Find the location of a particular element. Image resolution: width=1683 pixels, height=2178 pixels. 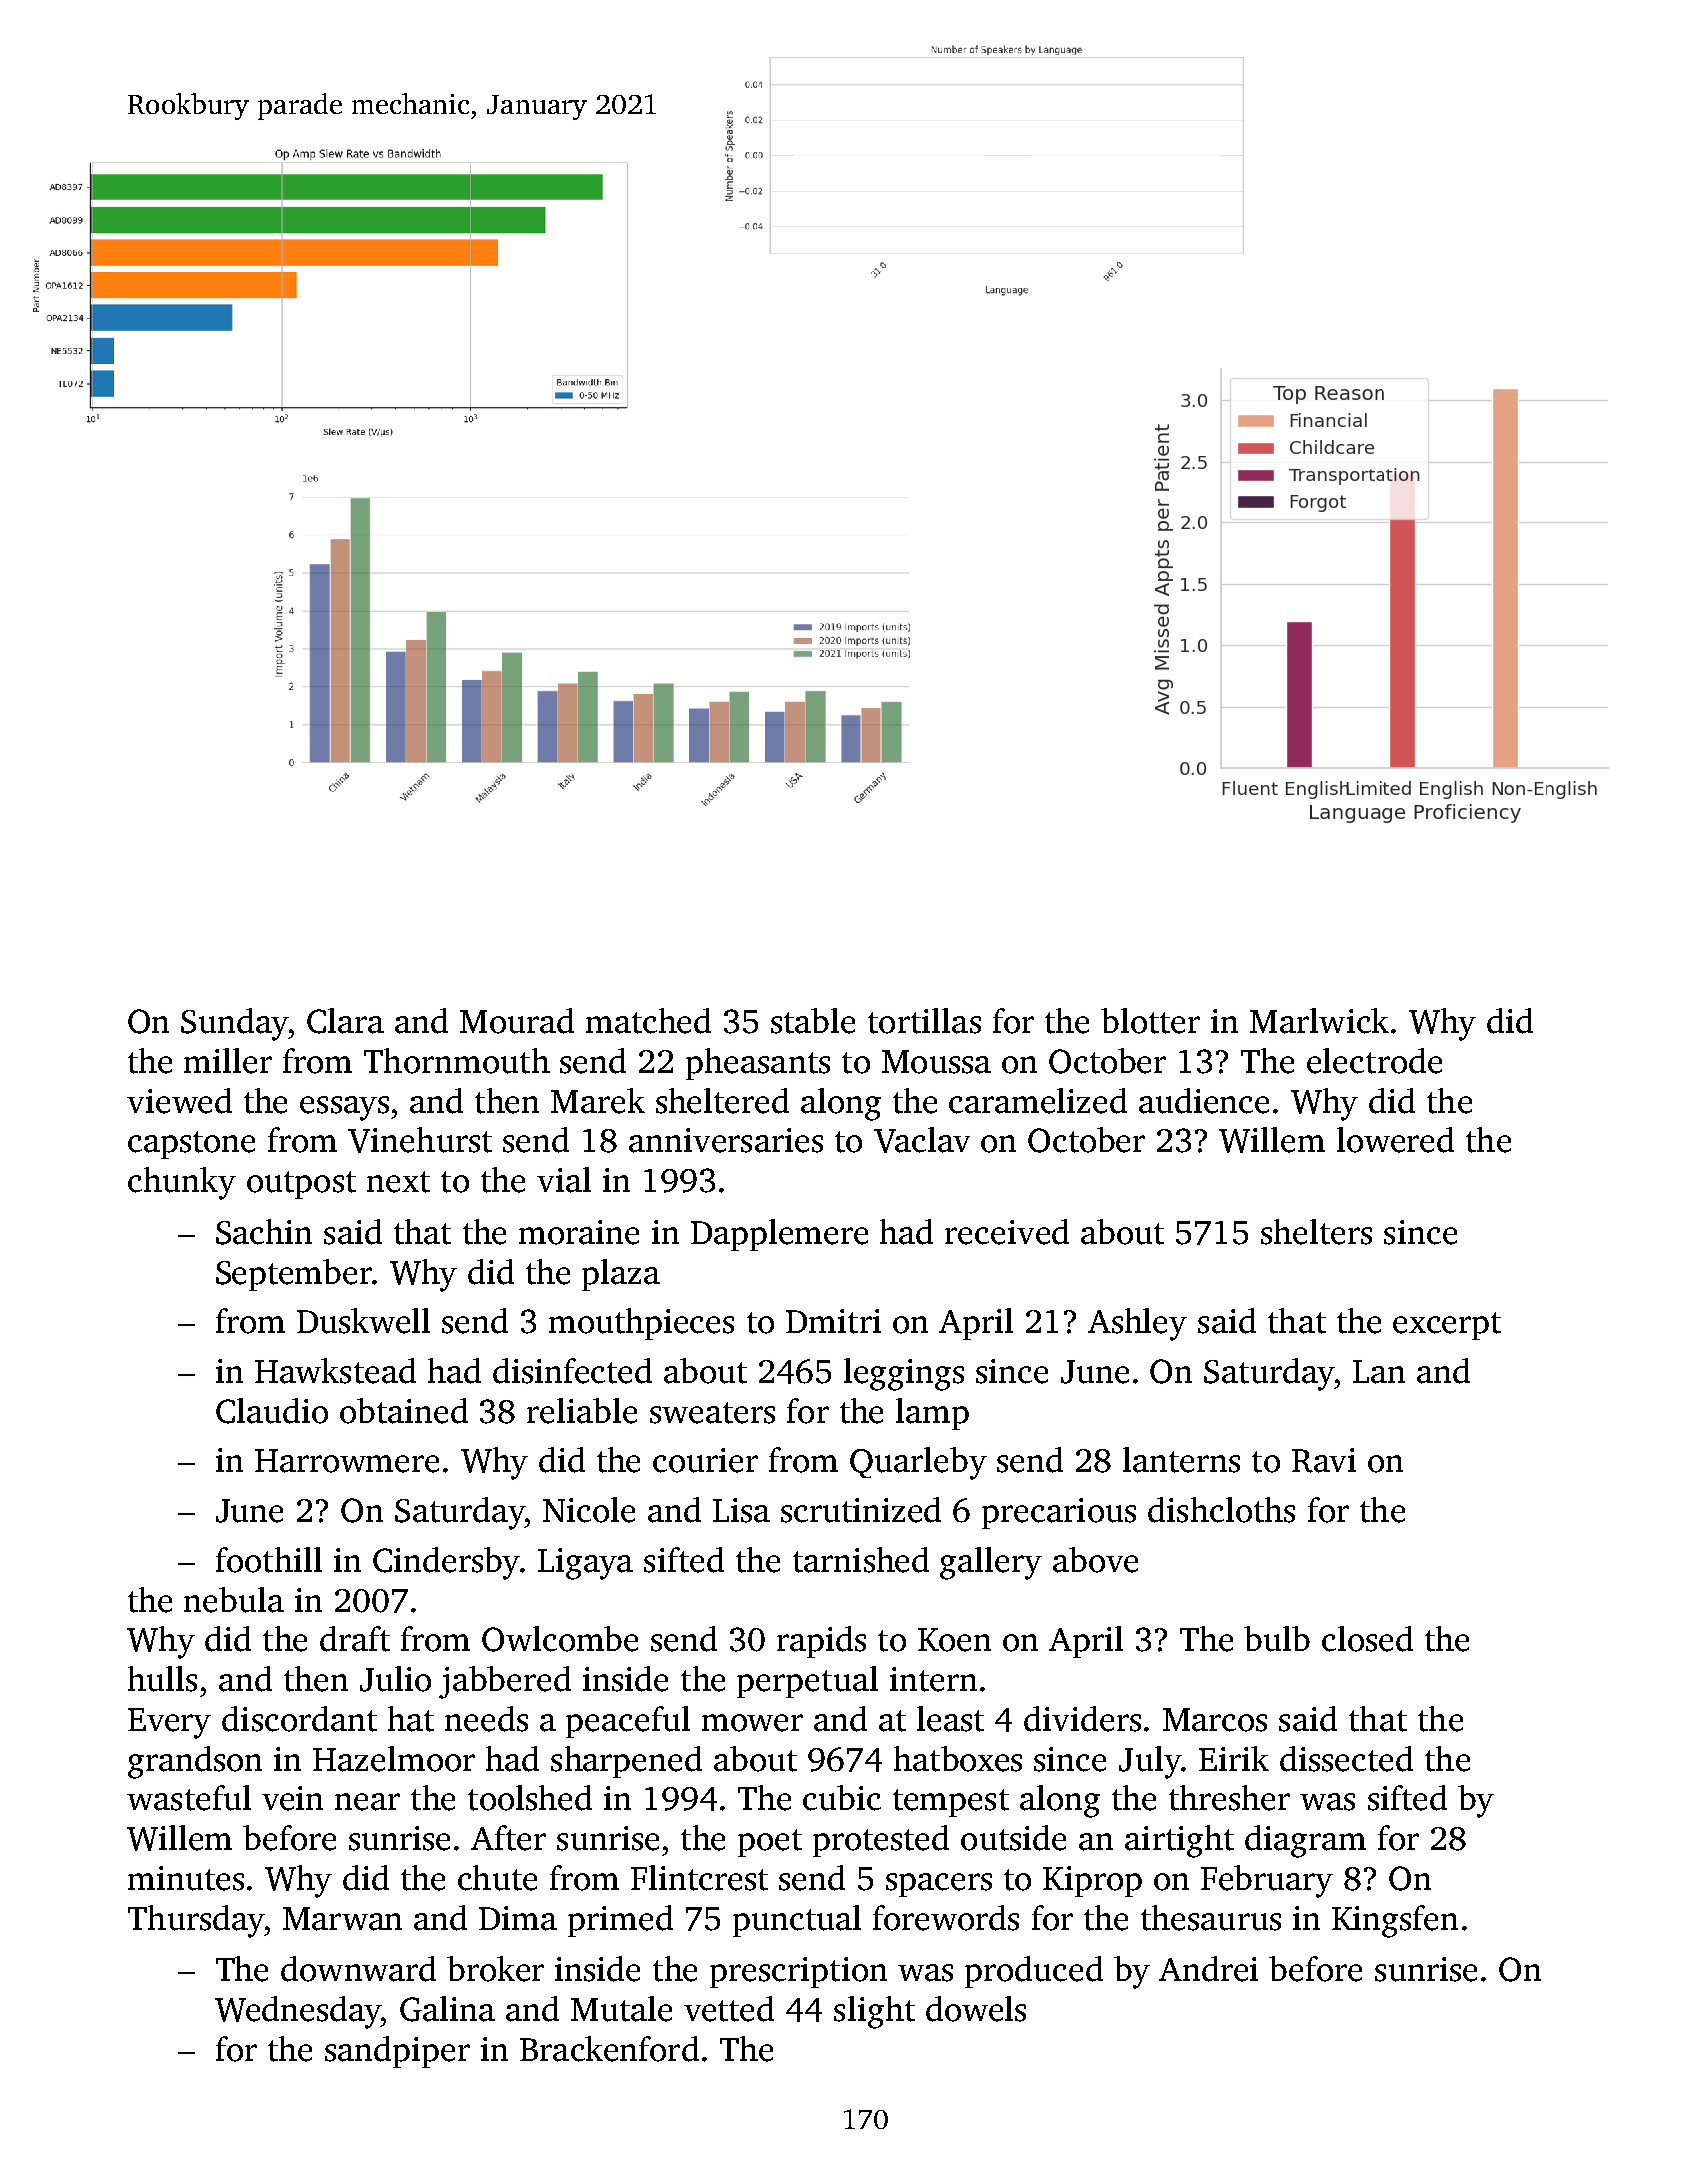

Duskwell is located at coordinates (363, 1321).
